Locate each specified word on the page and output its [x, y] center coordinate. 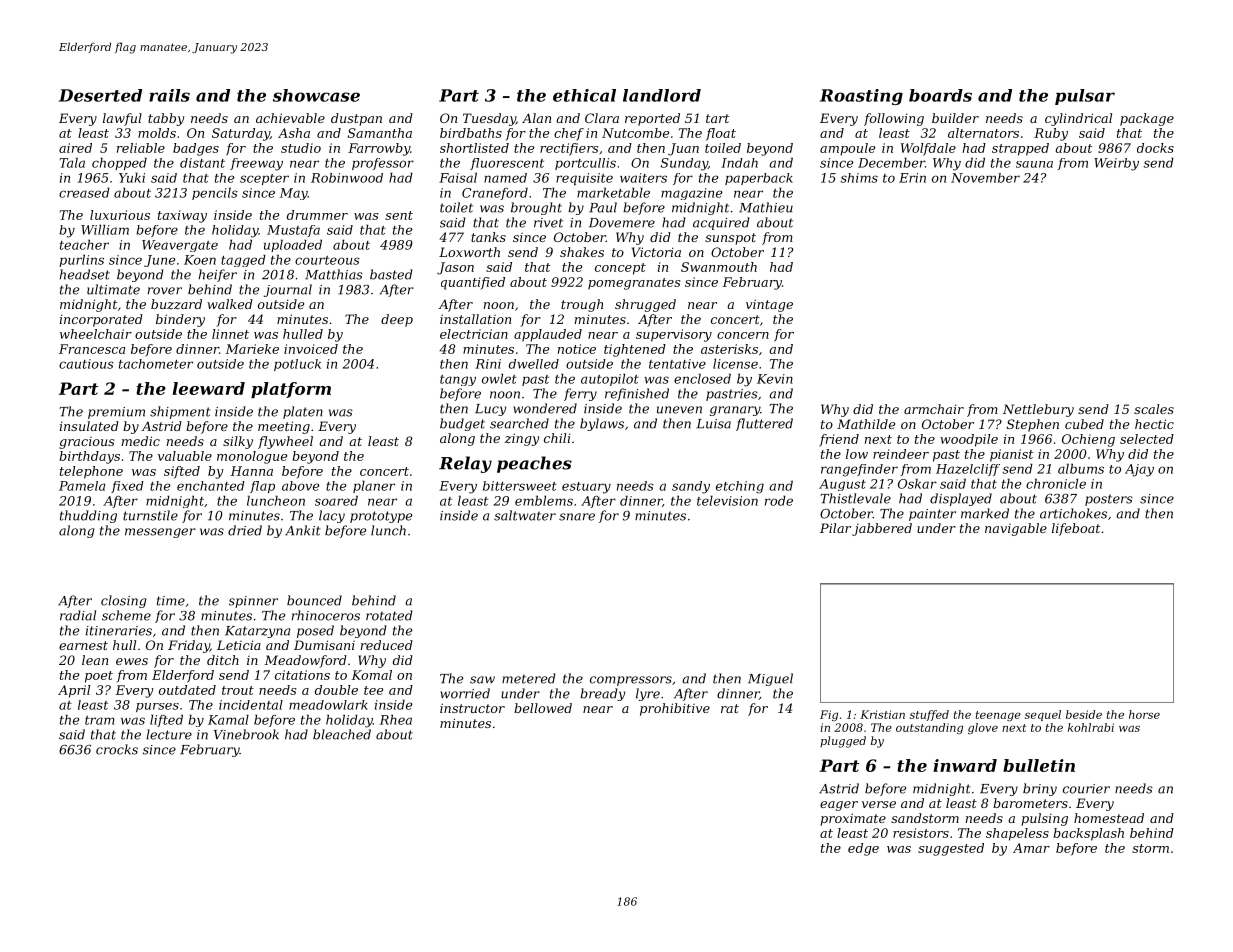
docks [1155, 148]
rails [169, 95]
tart [717, 118]
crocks [117, 749]
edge [863, 849]
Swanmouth [719, 267]
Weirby [1116, 164]
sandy [691, 487]
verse [879, 804]
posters [1109, 500]
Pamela [82, 486]
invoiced [311, 349]
